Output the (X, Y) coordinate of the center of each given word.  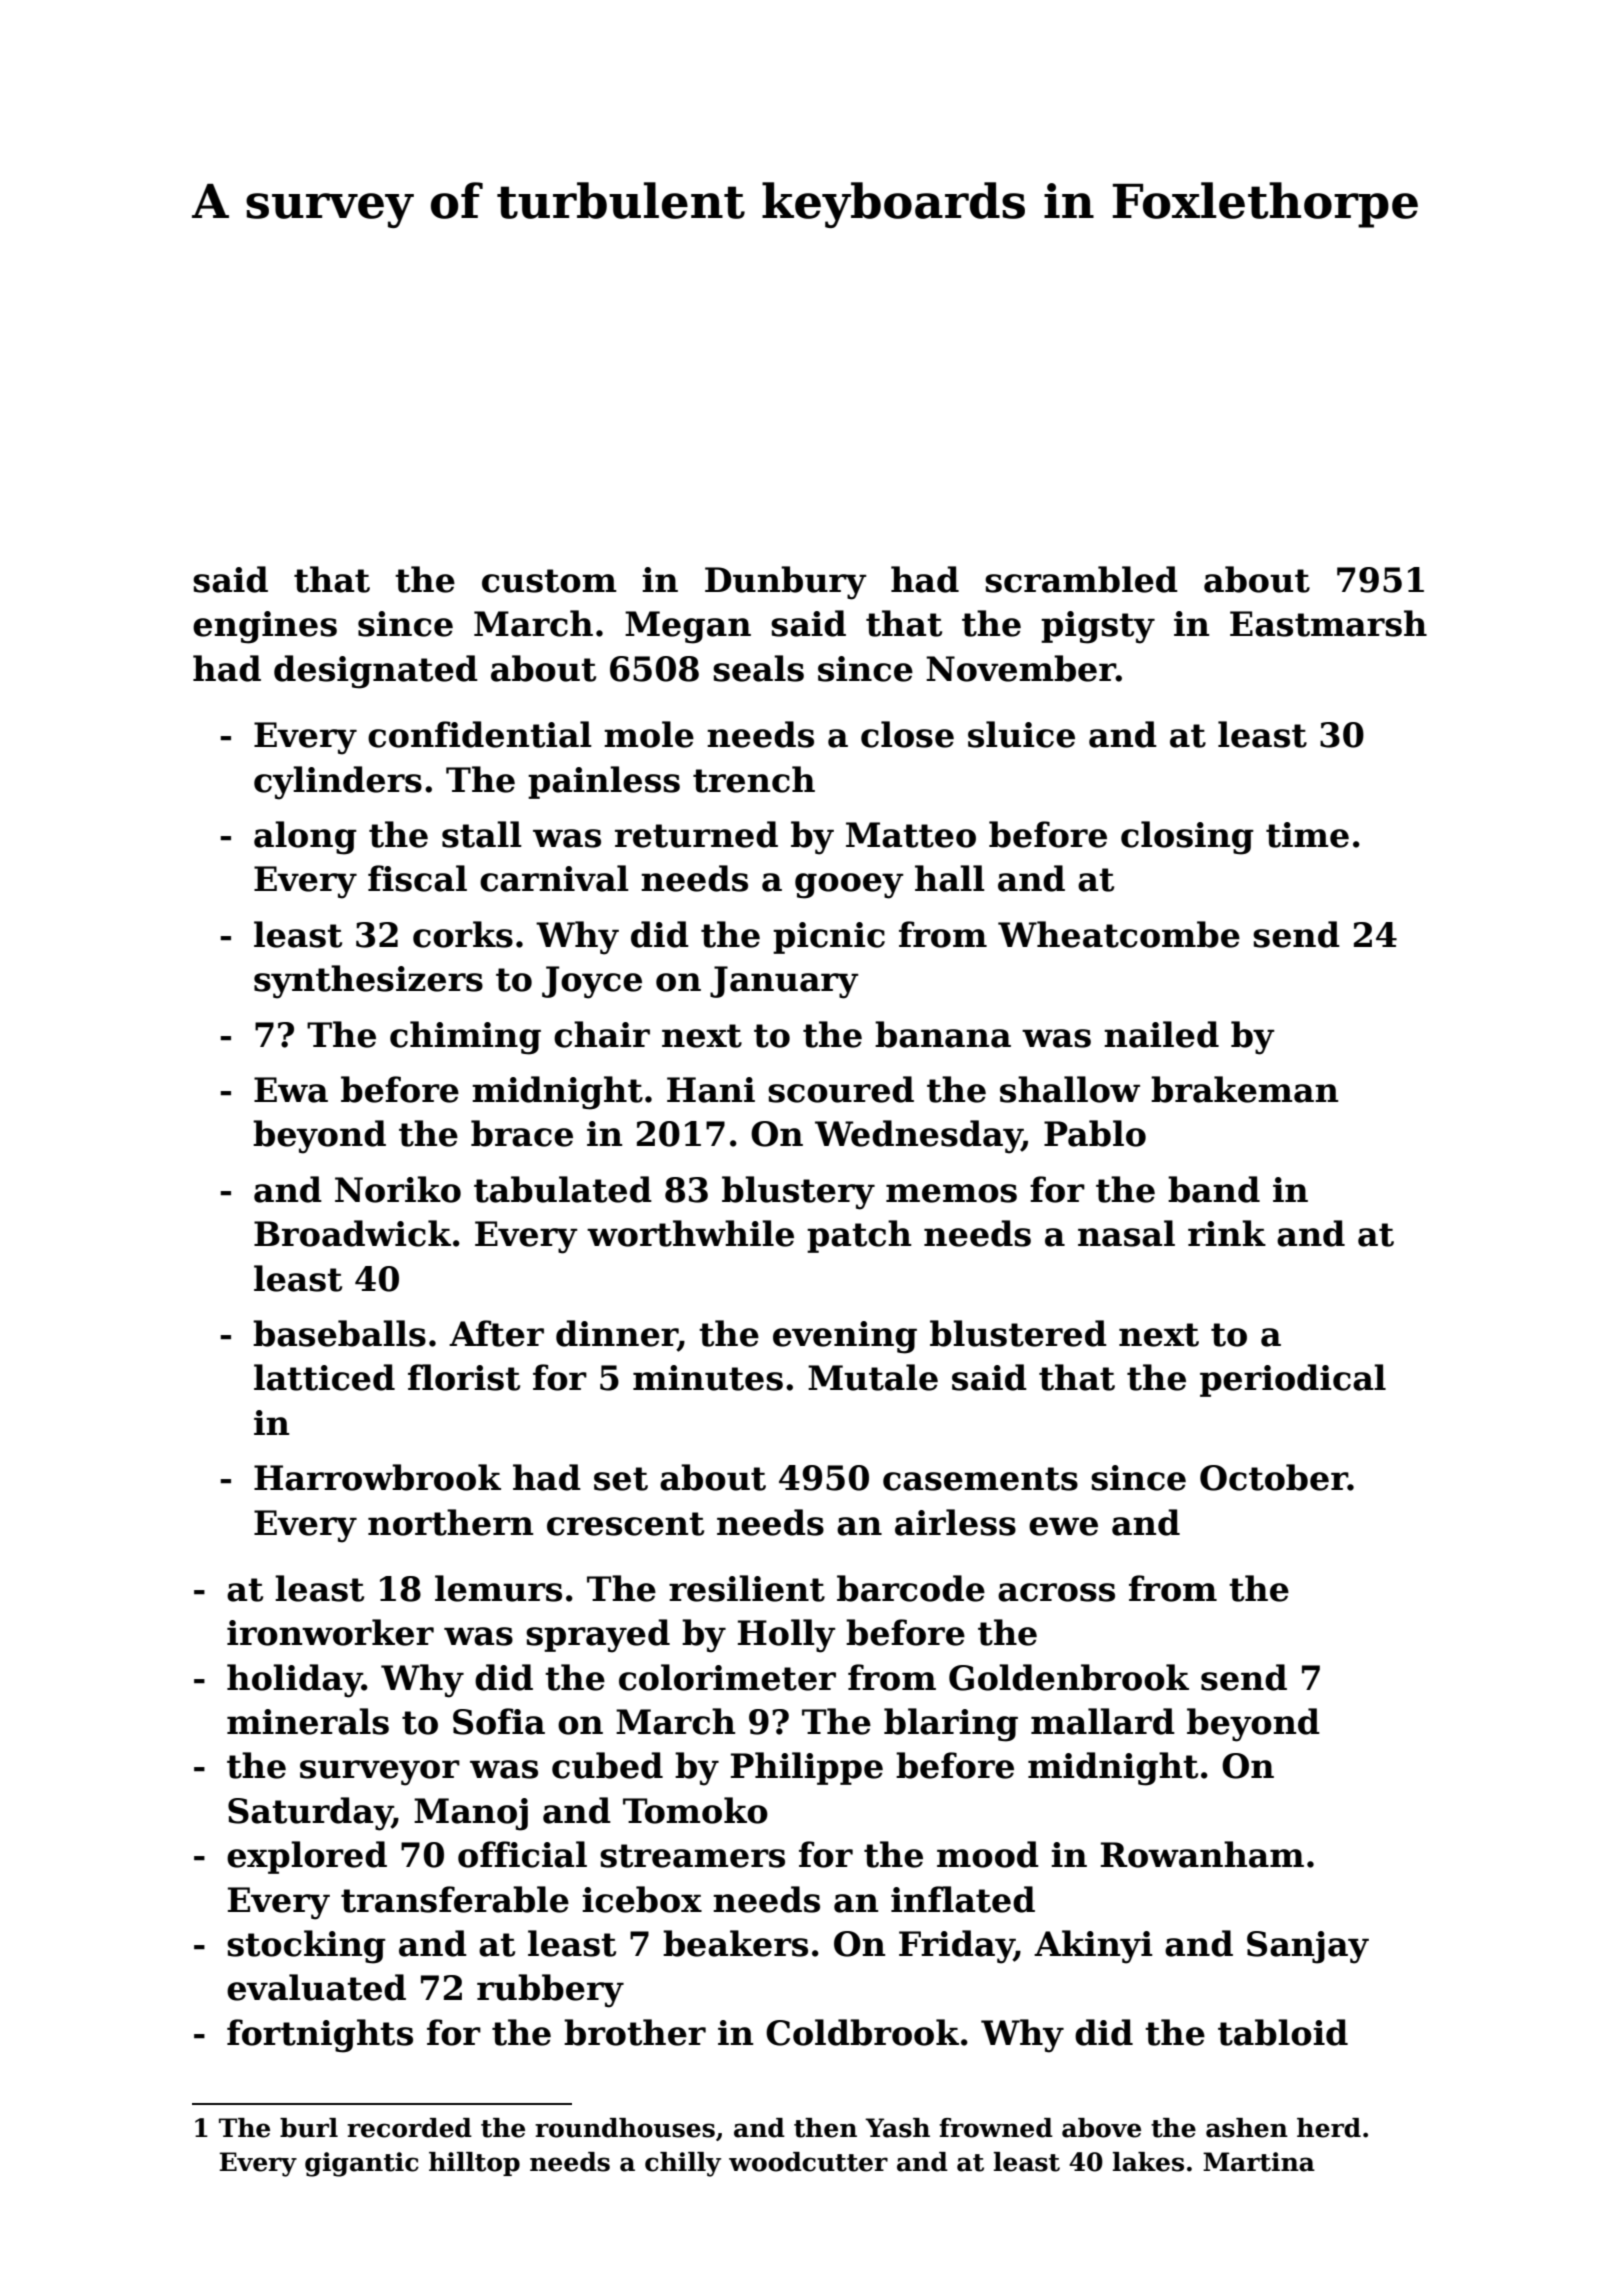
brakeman (1244, 1089)
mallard (1103, 1721)
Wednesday (918, 1137)
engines (265, 627)
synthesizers (368, 982)
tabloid (1283, 2032)
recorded (409, 2128)
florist (464, 1377)
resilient (747, 1588)
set (621, 1479)
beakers (735, 1943)
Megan (688, 627)
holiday (294, 1681)
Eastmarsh (1328, 623)
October (1274, 1477)
